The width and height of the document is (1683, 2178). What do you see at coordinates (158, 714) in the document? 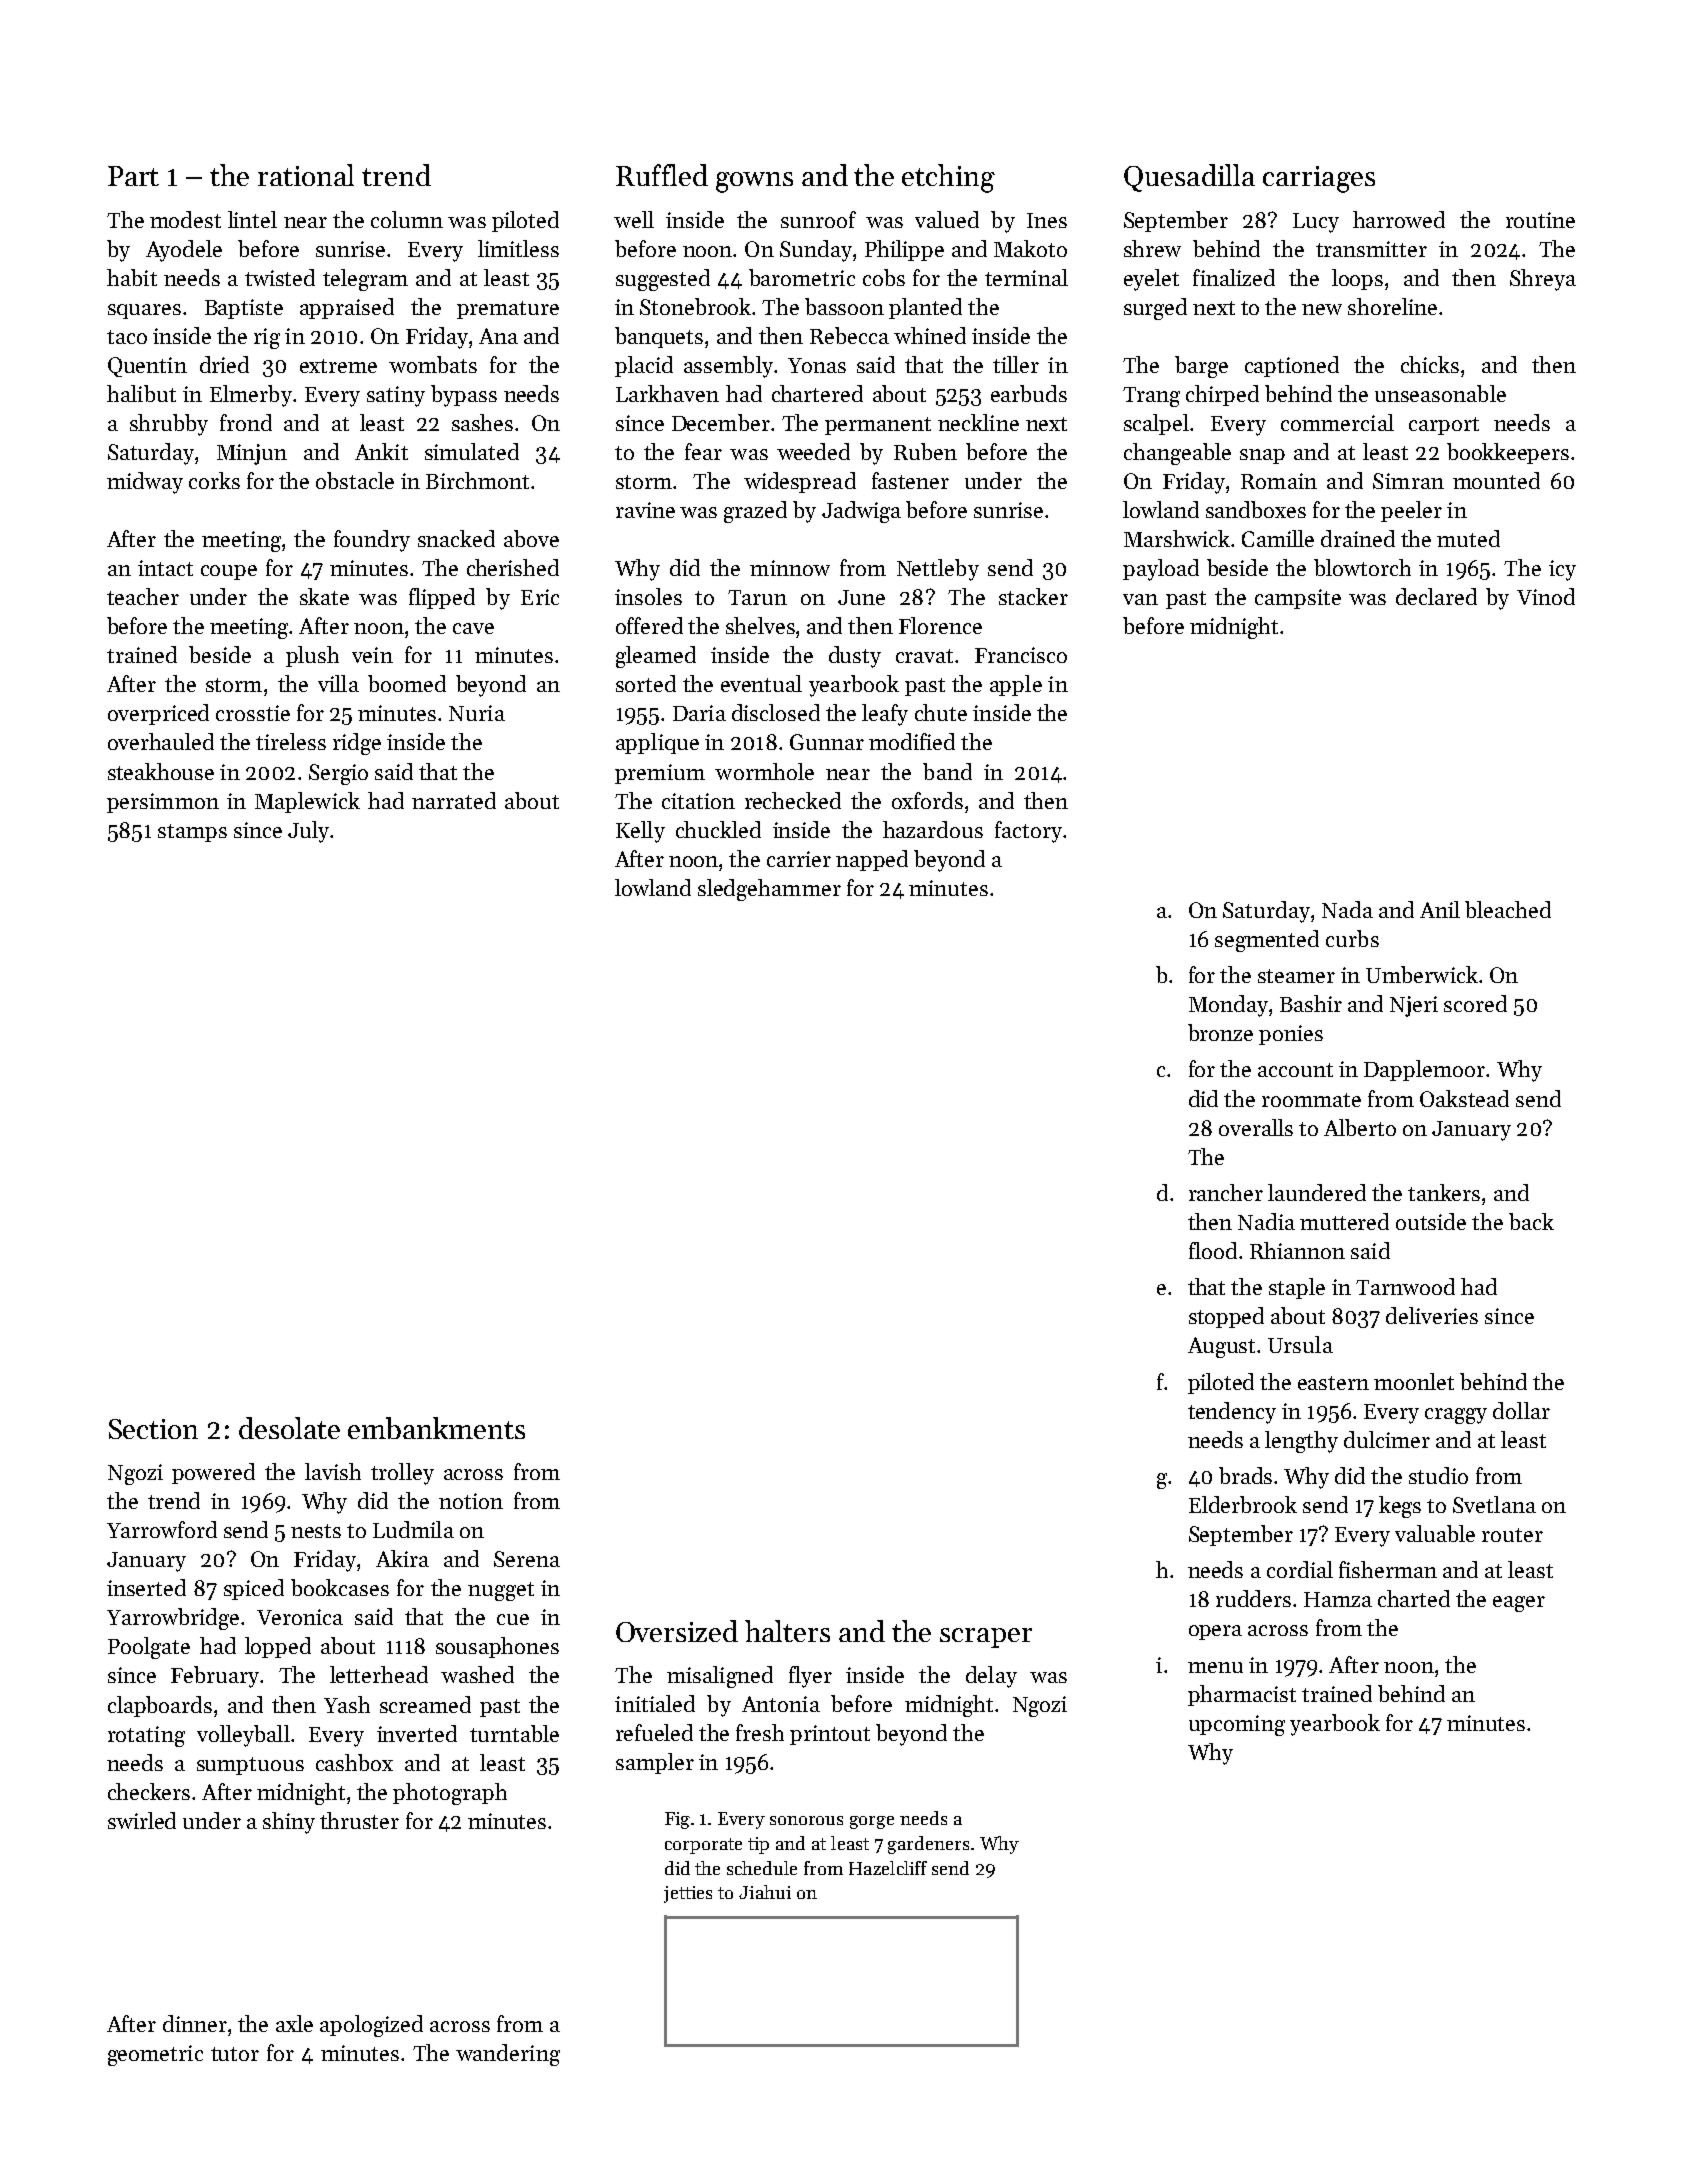
I see `overpriced` at bounding box center [158, 714].
